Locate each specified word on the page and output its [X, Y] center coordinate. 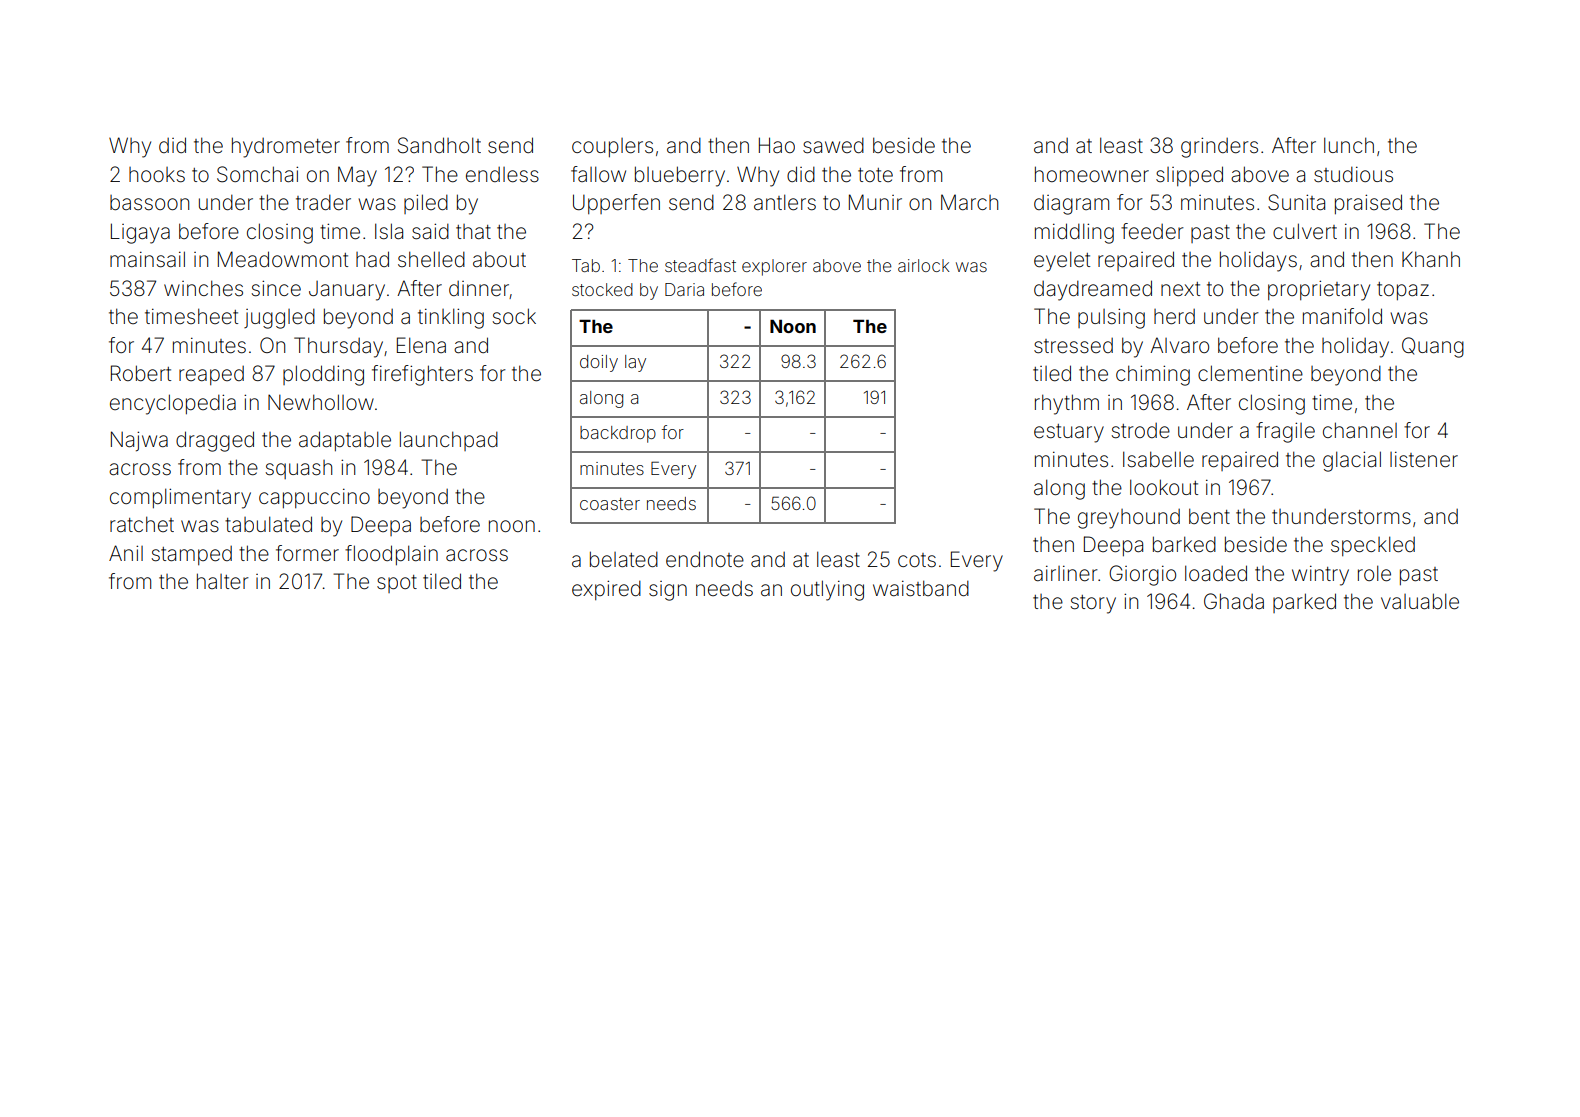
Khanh [1431, 259]
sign [668, 591]
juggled [279, 318]
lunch [1349, 145]
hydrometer [286, 147]
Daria [684, 289]
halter [223, 581]
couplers [612, 147]
